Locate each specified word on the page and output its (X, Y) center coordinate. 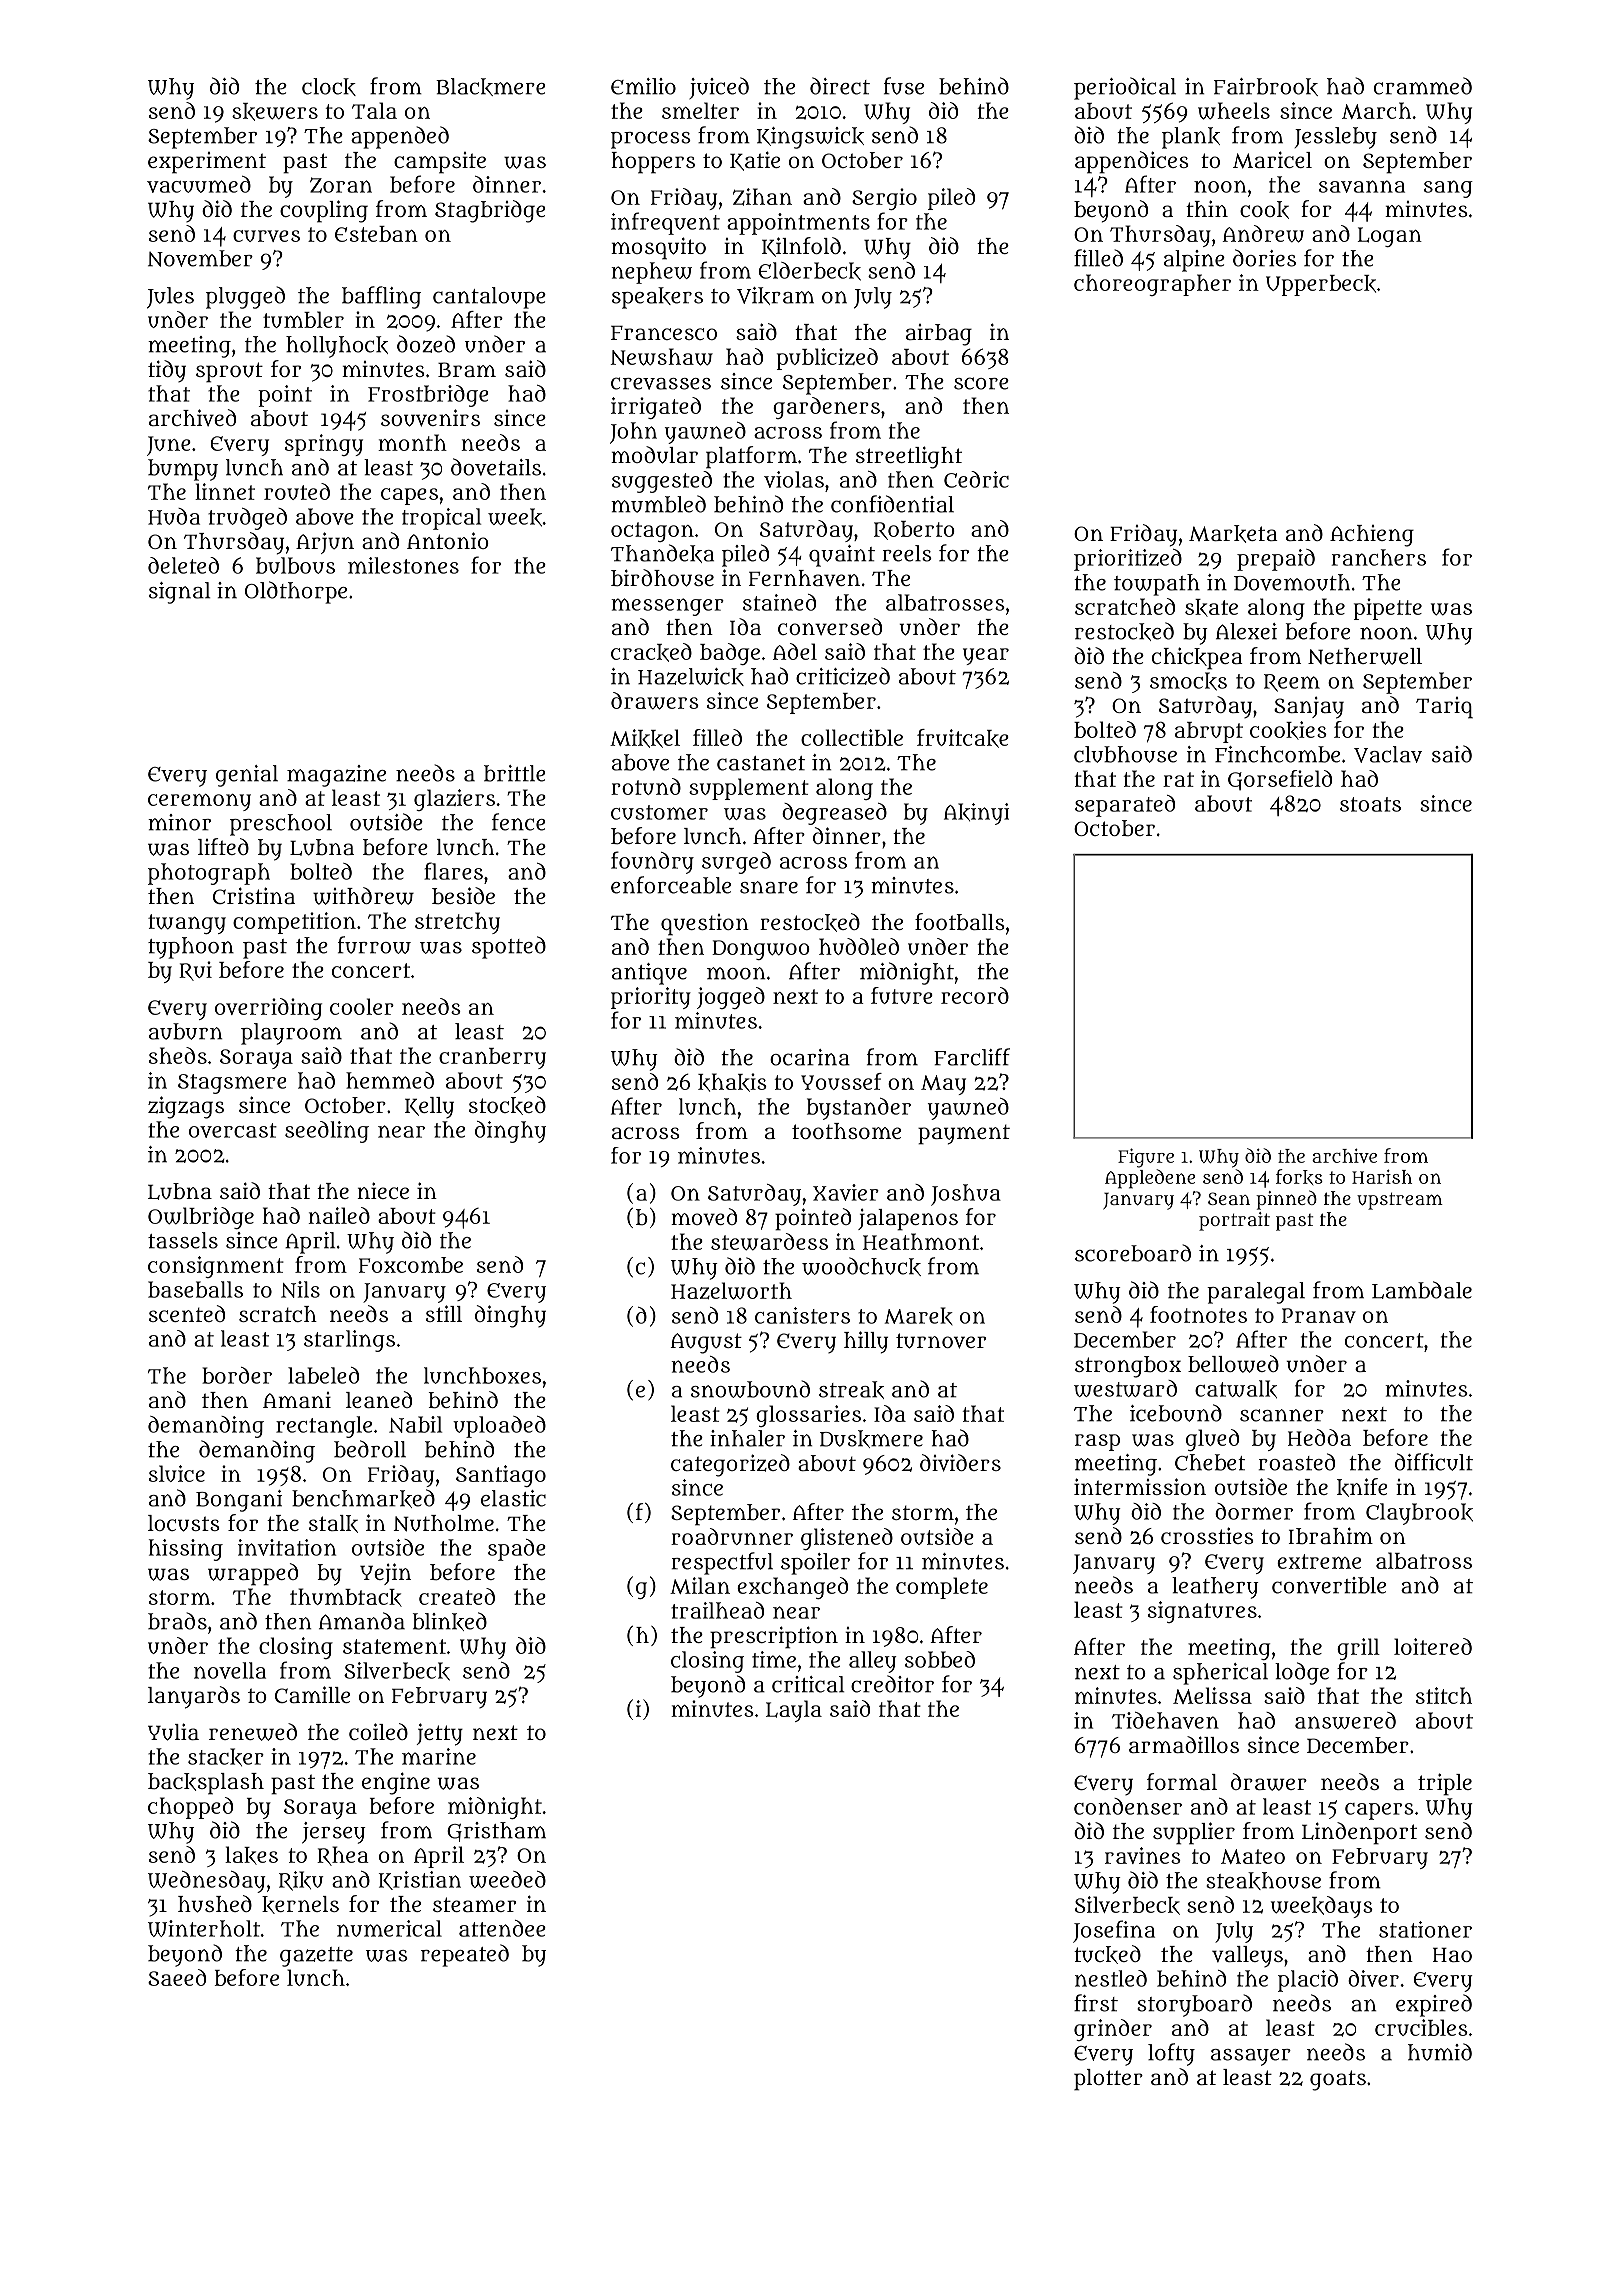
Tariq (1444, 708)
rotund (646, 786)
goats (1338, 2080)
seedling (327, 1132)
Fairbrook (1266, 87)
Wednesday (207, 1882)
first (1096, 2003)
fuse (904, 86)
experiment (207, 163)
